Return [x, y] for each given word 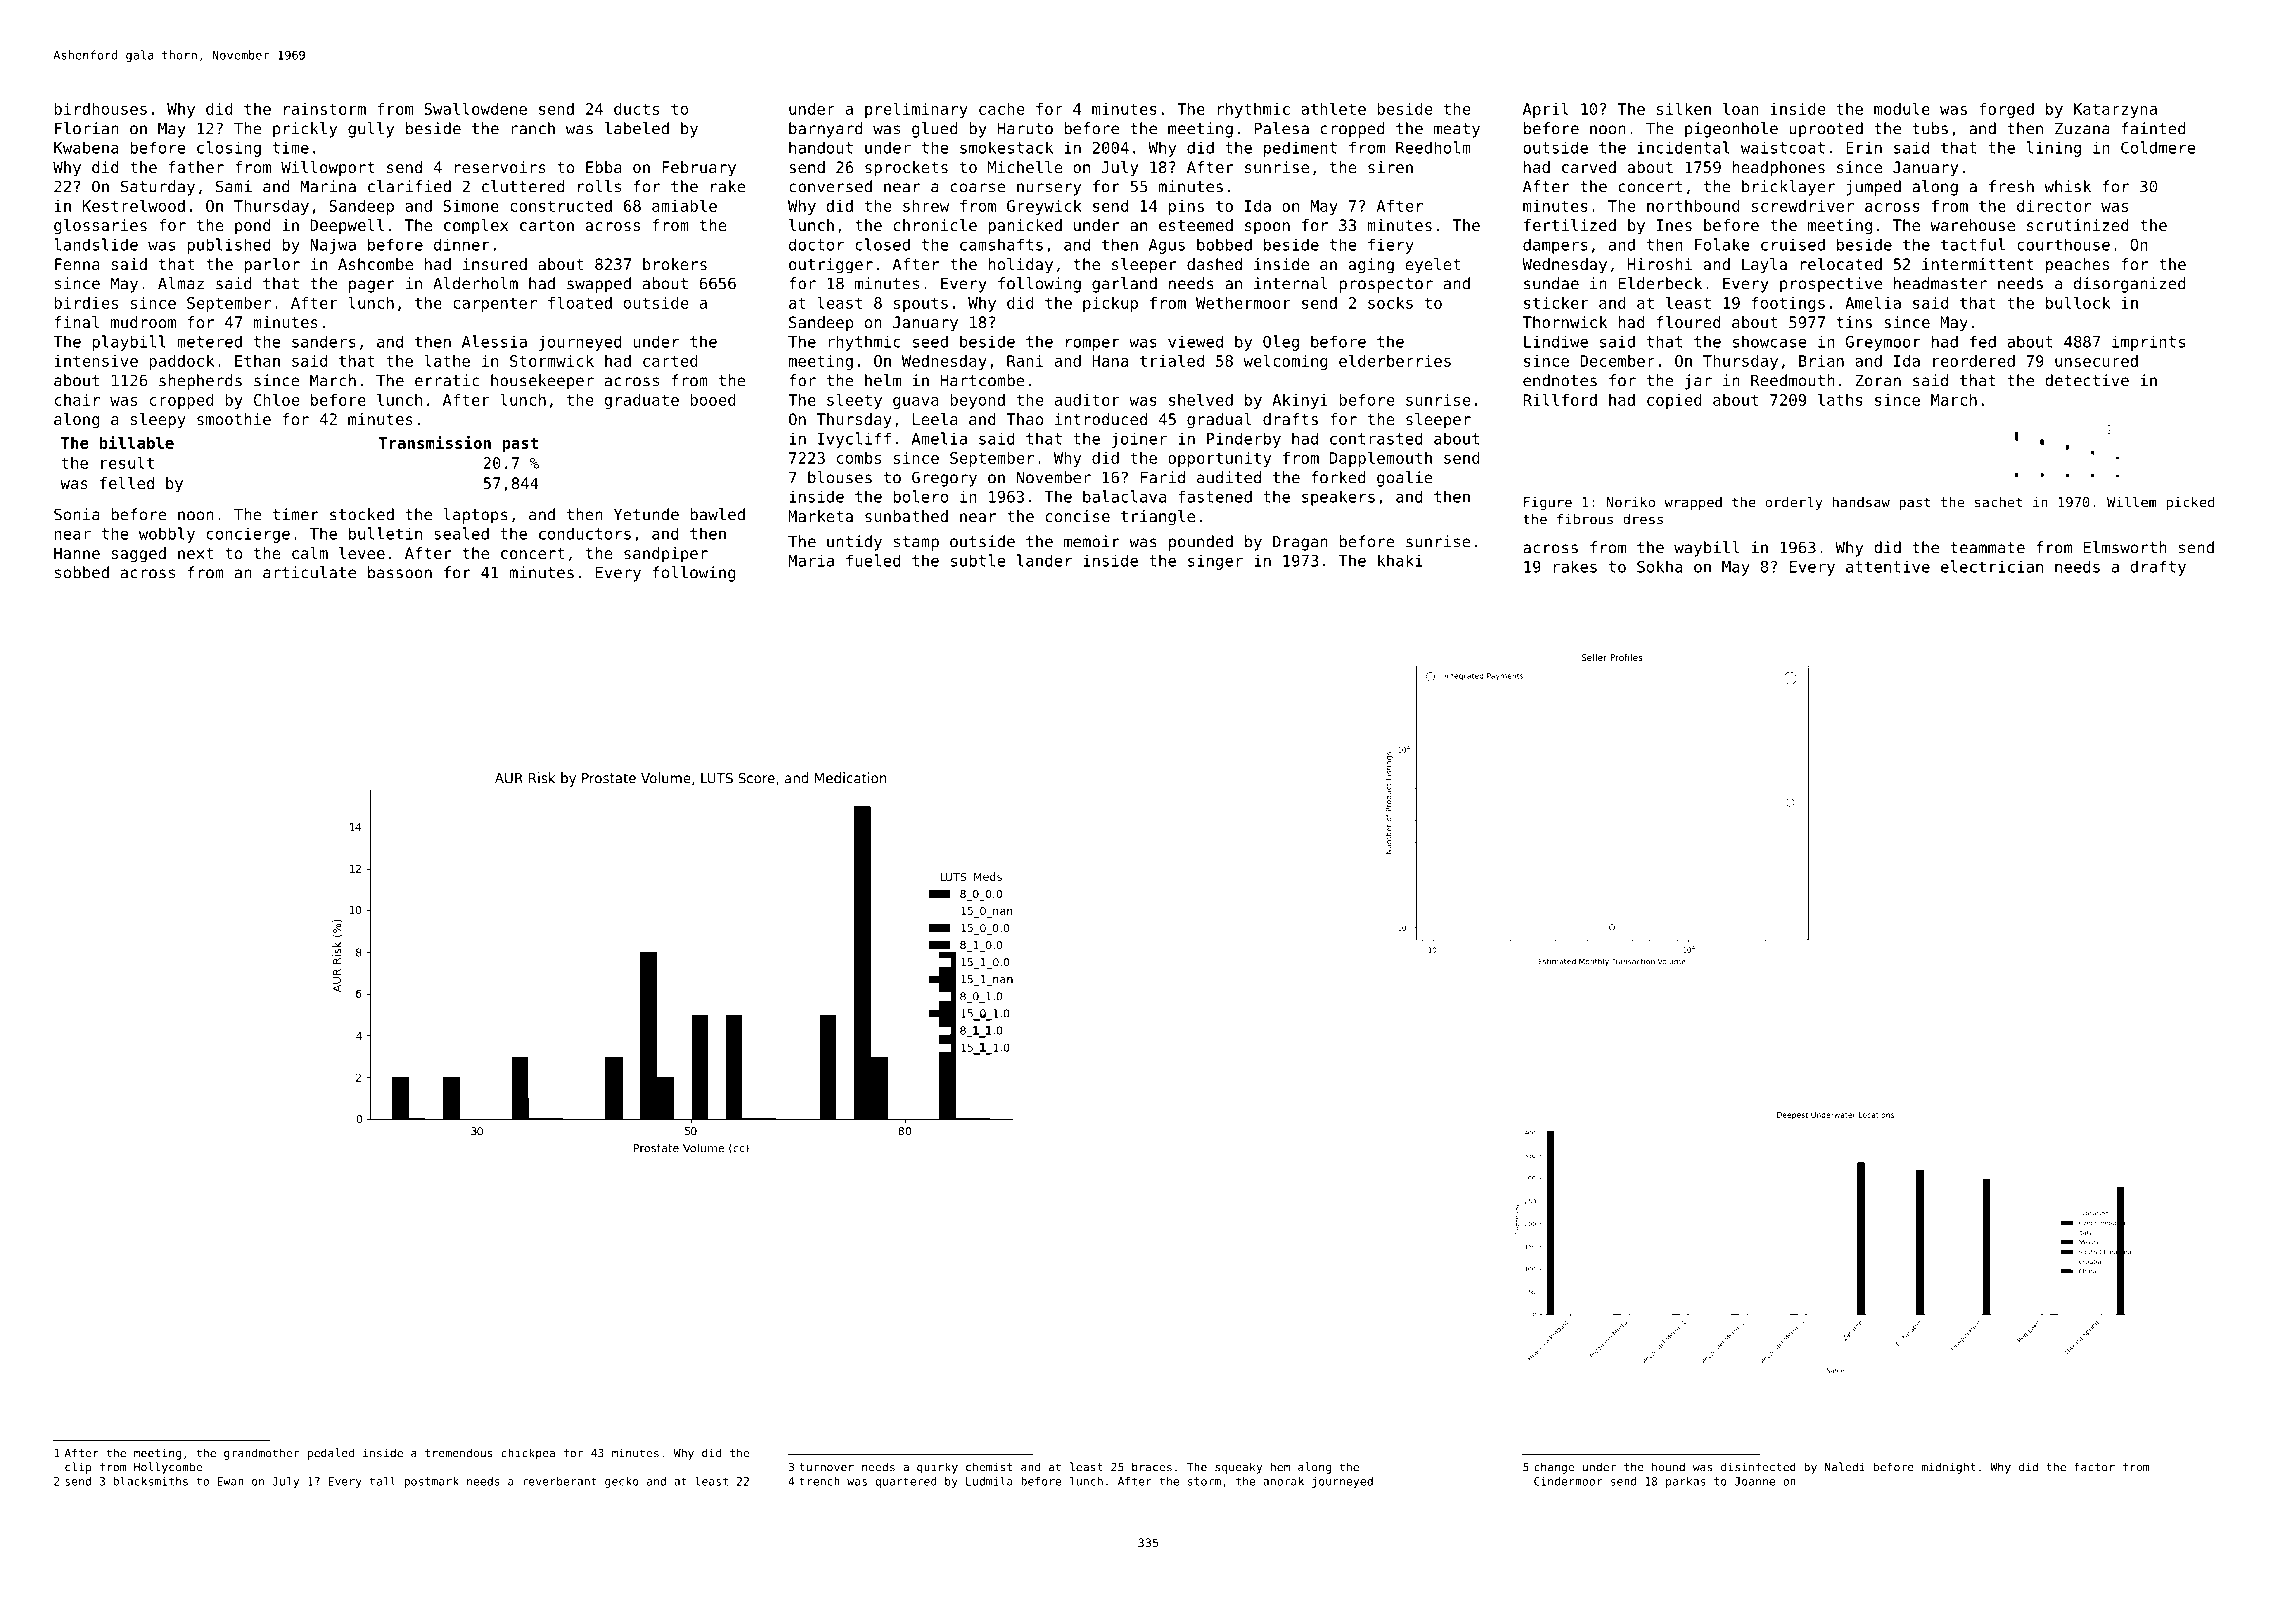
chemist [989, 1467]
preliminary [916, 110]
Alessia [494, 341]
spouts [921, 304]
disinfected [1758, 1467]
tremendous [459, 1453]
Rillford [1560, 399]
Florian [87, 128]
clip [78, 1468]
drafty [2158, 568]
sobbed [82, 572]
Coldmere [2158, 147]
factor [2094, 1467]
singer [1215, 562]
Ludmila [989, 1481]
